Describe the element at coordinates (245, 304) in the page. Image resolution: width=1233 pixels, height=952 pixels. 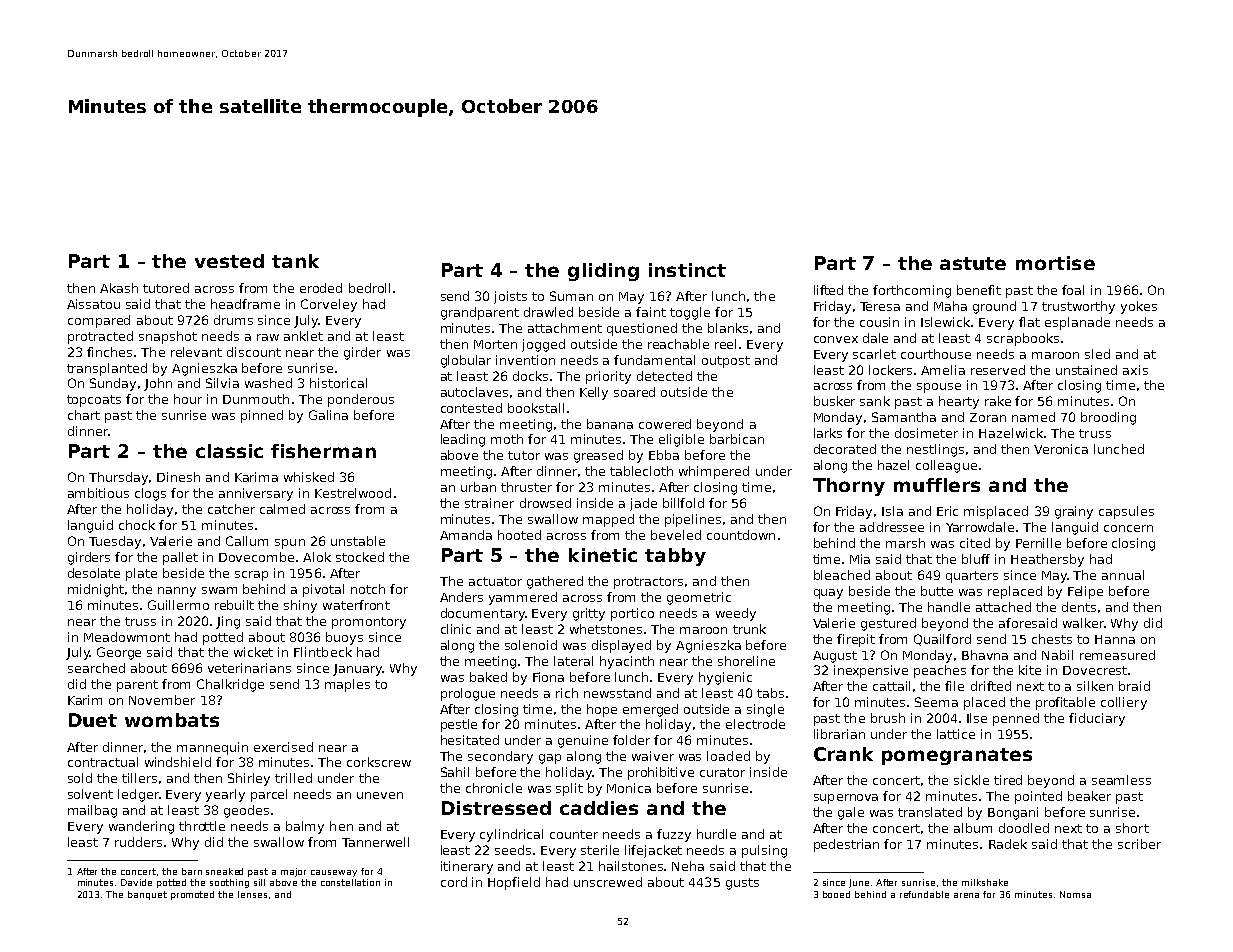
I see `headframe` at that location.
